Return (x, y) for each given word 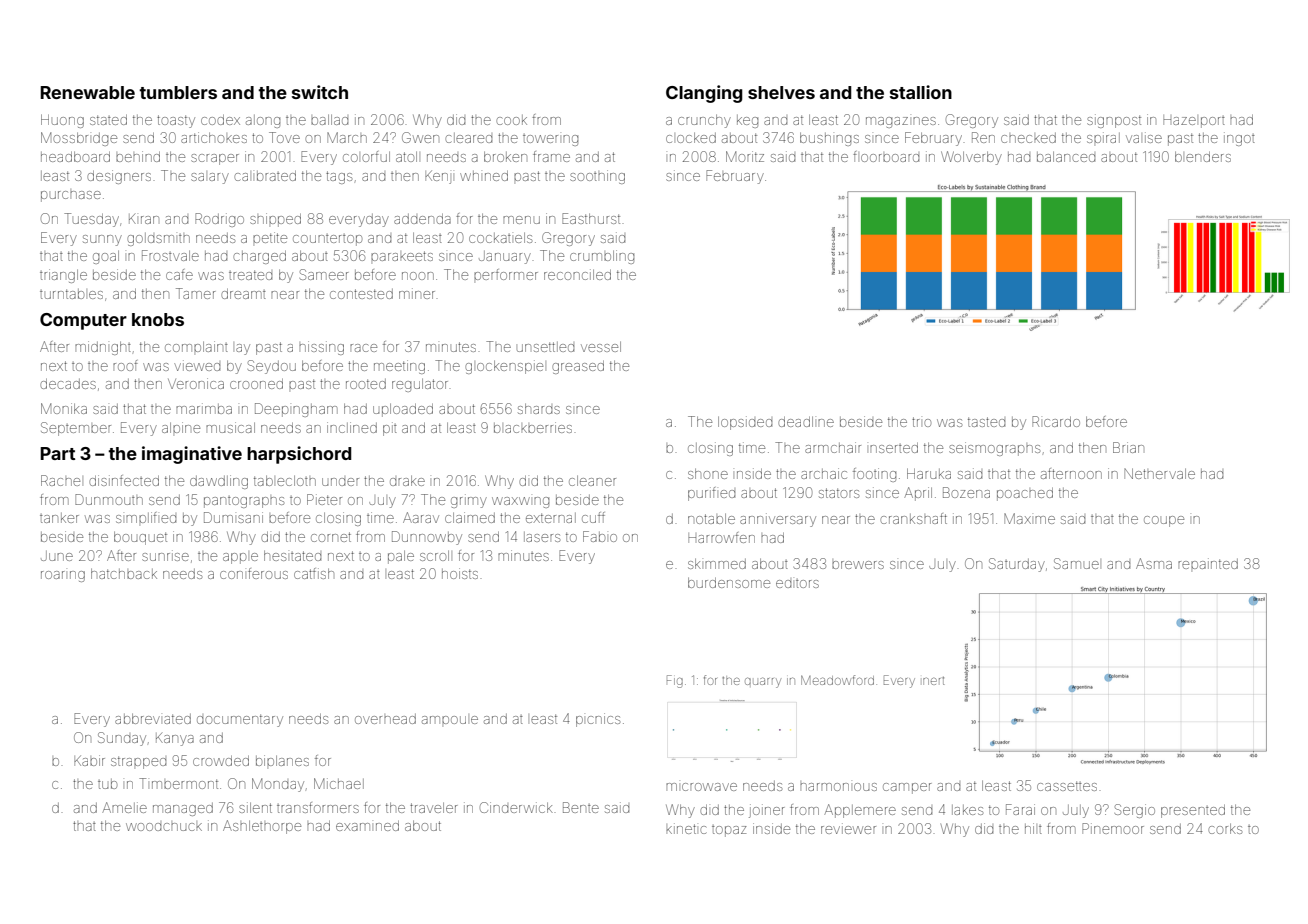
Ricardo (1056, 421)
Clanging (704, 94)
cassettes (1067, 786)
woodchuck (164, 827)
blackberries (533, 427)
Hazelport (1194, 122)
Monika (64, 408)
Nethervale (1160, 473)
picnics (598, 720)
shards (539, 409)
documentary (240, 720)
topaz (729, 831)
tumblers (178, 92)
